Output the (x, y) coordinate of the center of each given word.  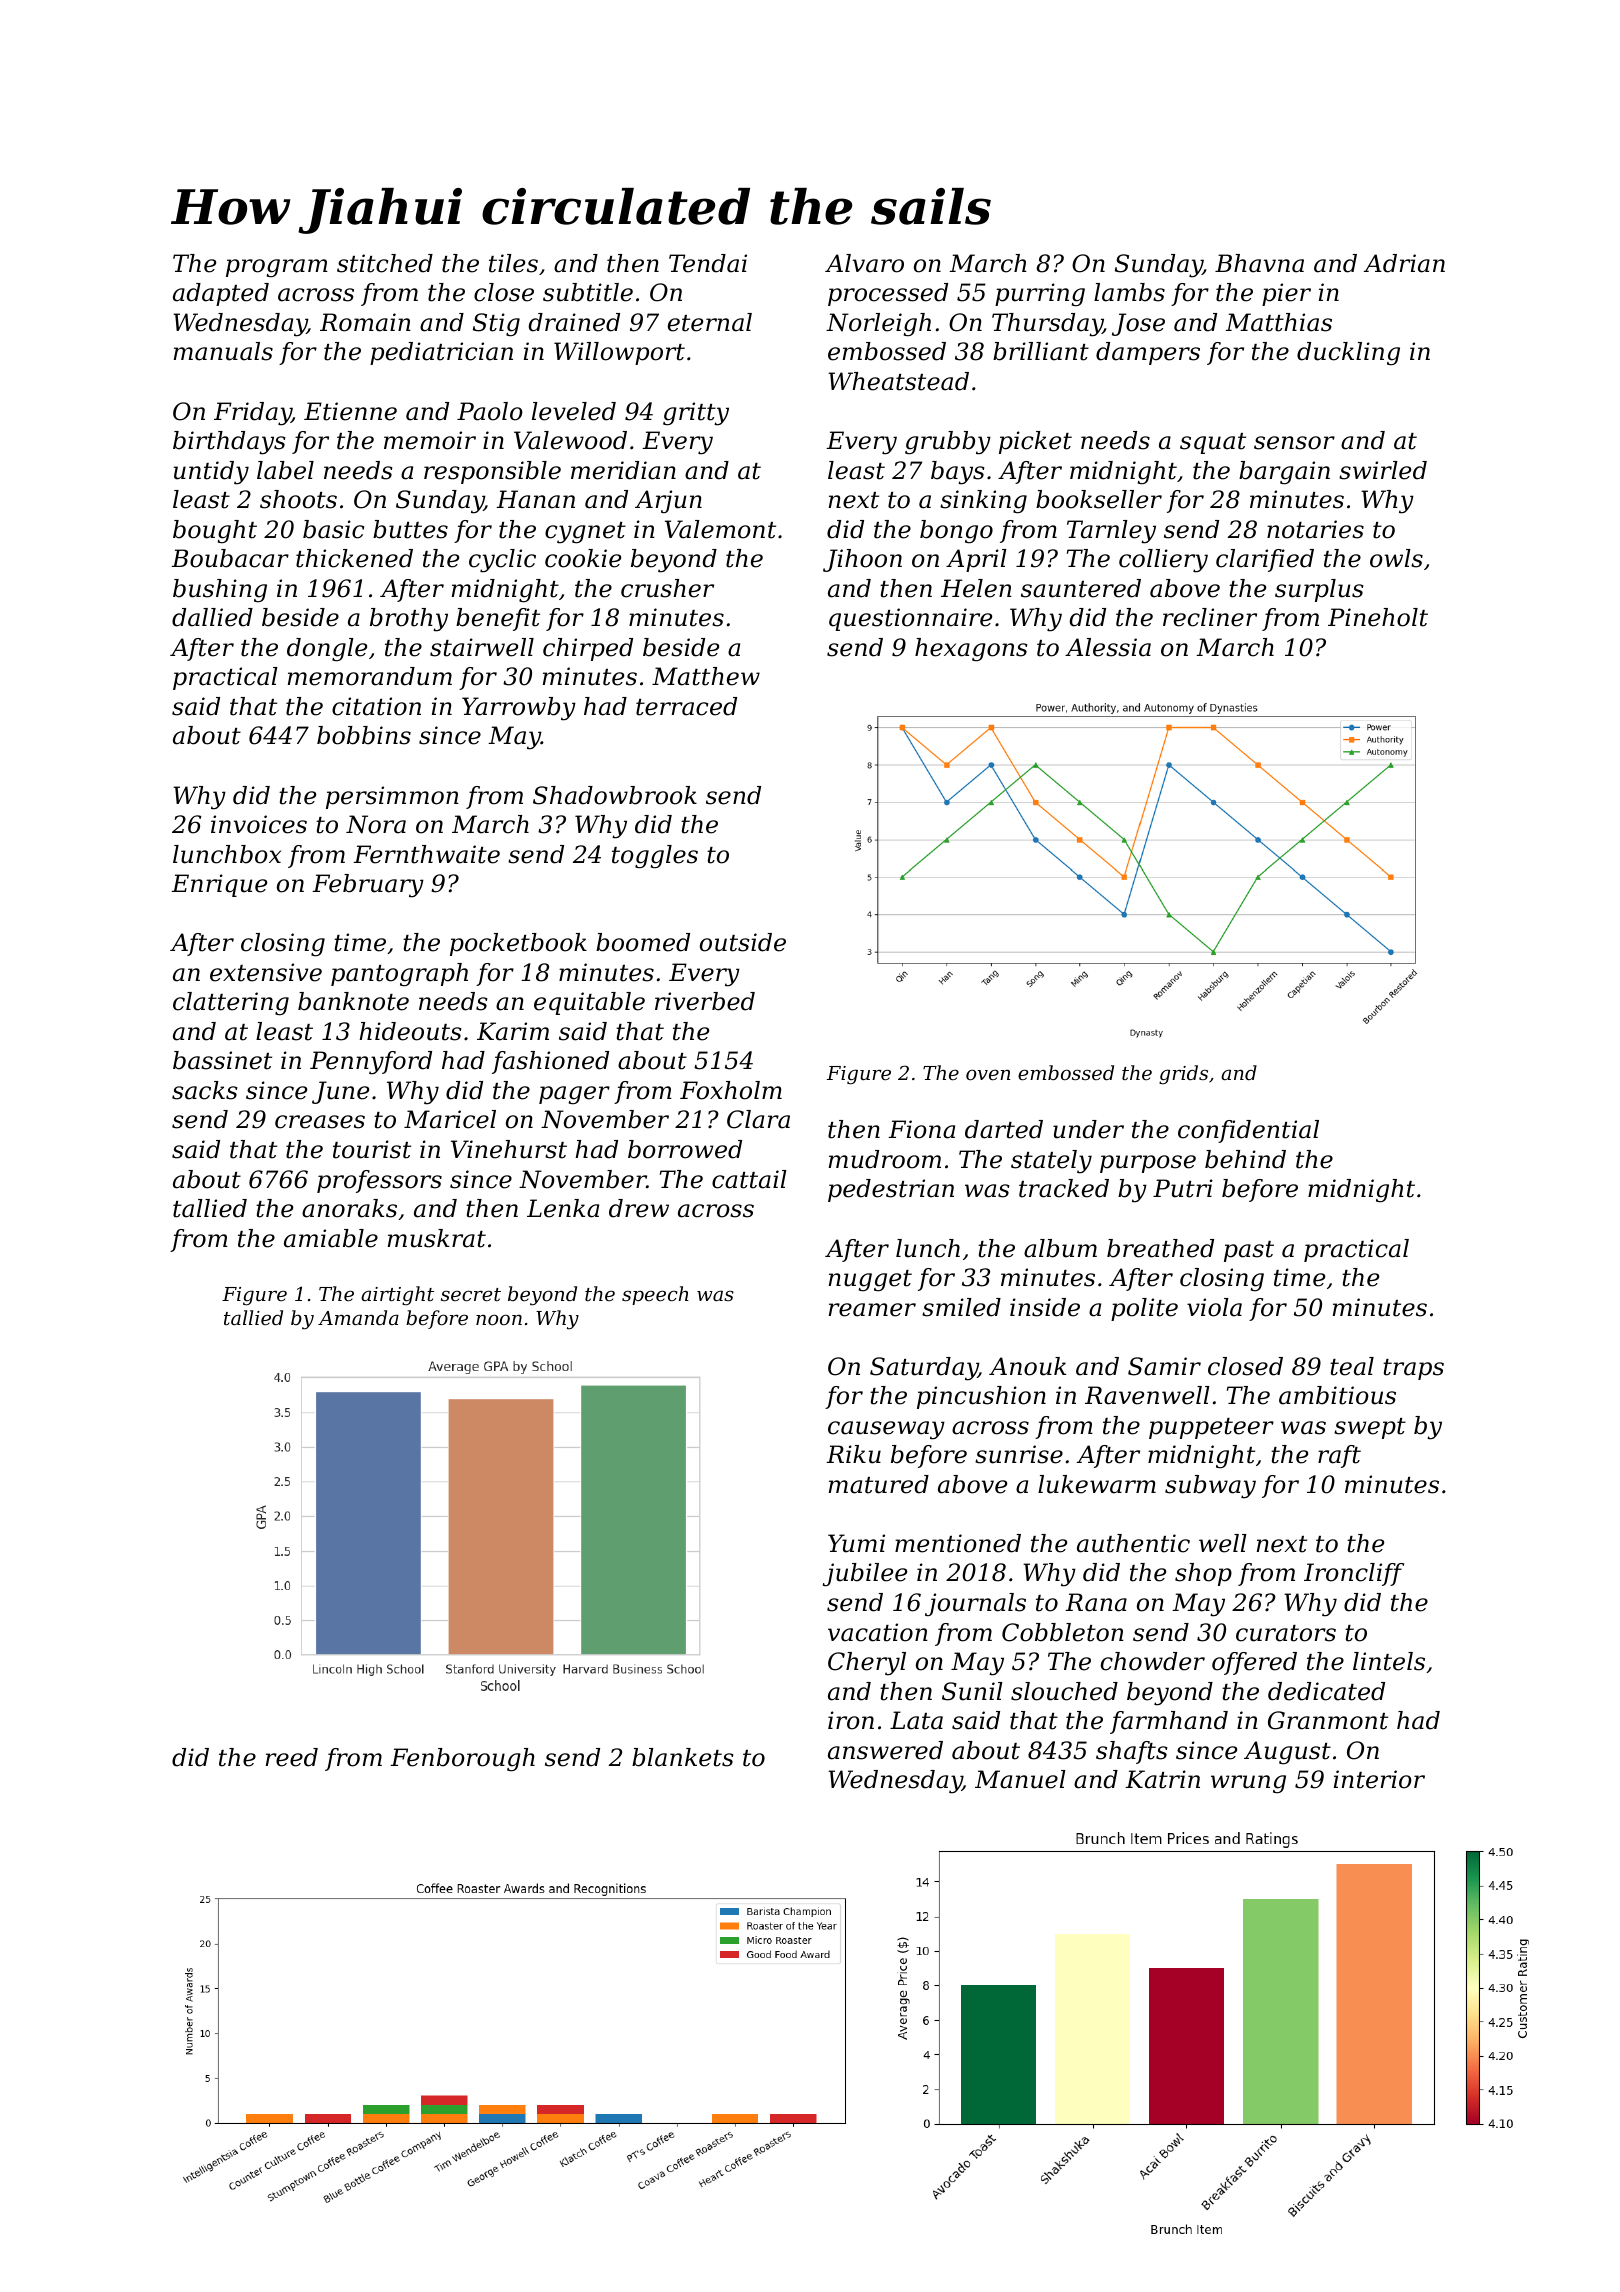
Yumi (856, 1543)
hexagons (971, 650)
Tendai (708, 263)
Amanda (358, 1317)
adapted (221, 294)
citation (376, 706)
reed (292, 1757)
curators (1286, 1633)
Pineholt (1378, 617)
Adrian (1404, 263)
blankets (683, 1757)
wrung (1248, 1784)
